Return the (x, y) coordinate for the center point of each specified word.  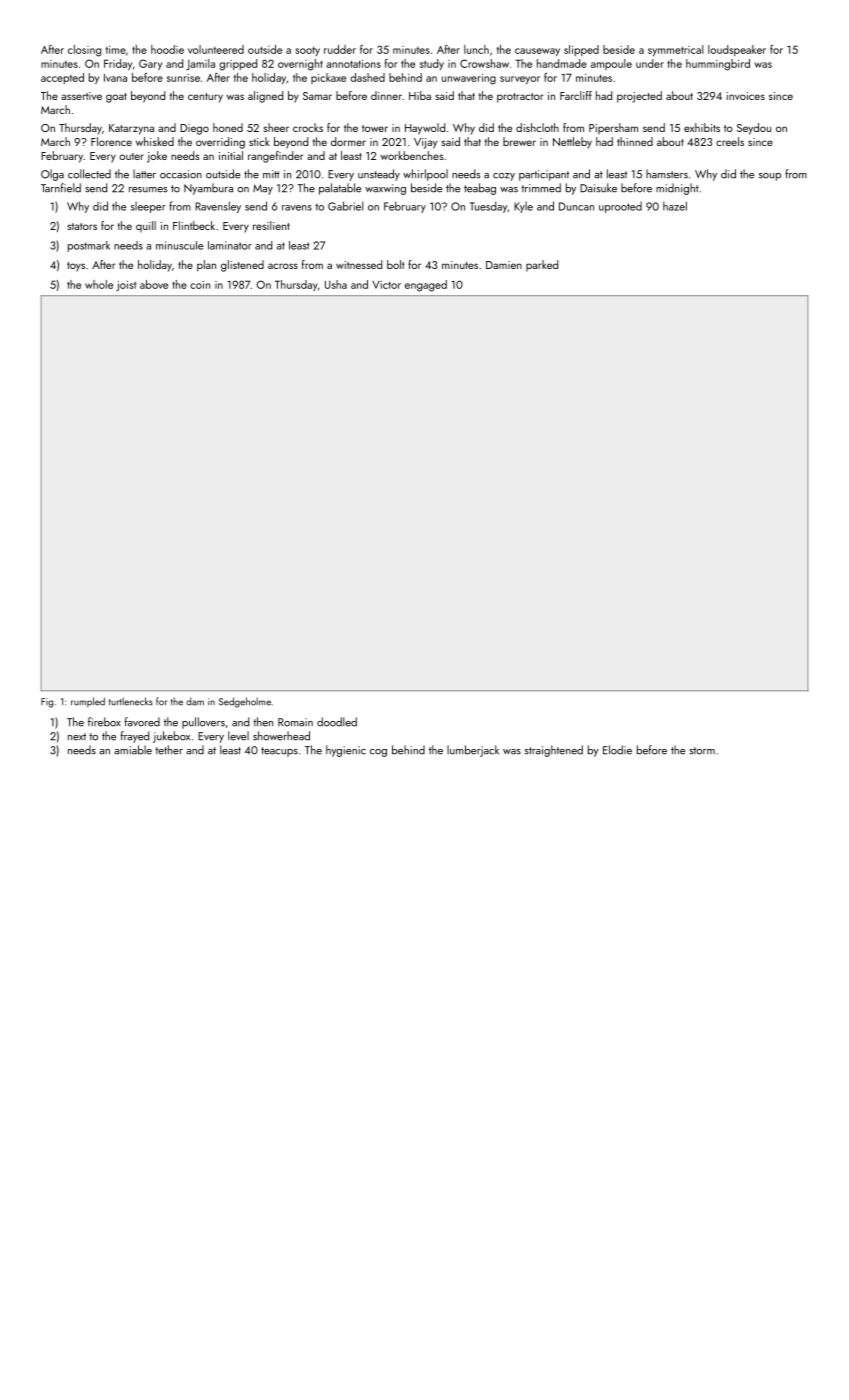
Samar (317, 96)
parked (542, 265)
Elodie (617, 750)
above (154, 284)
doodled (337, 722)
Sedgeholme (245, 702)
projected (639, 97)
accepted (62, 78)
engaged (426, 286)
